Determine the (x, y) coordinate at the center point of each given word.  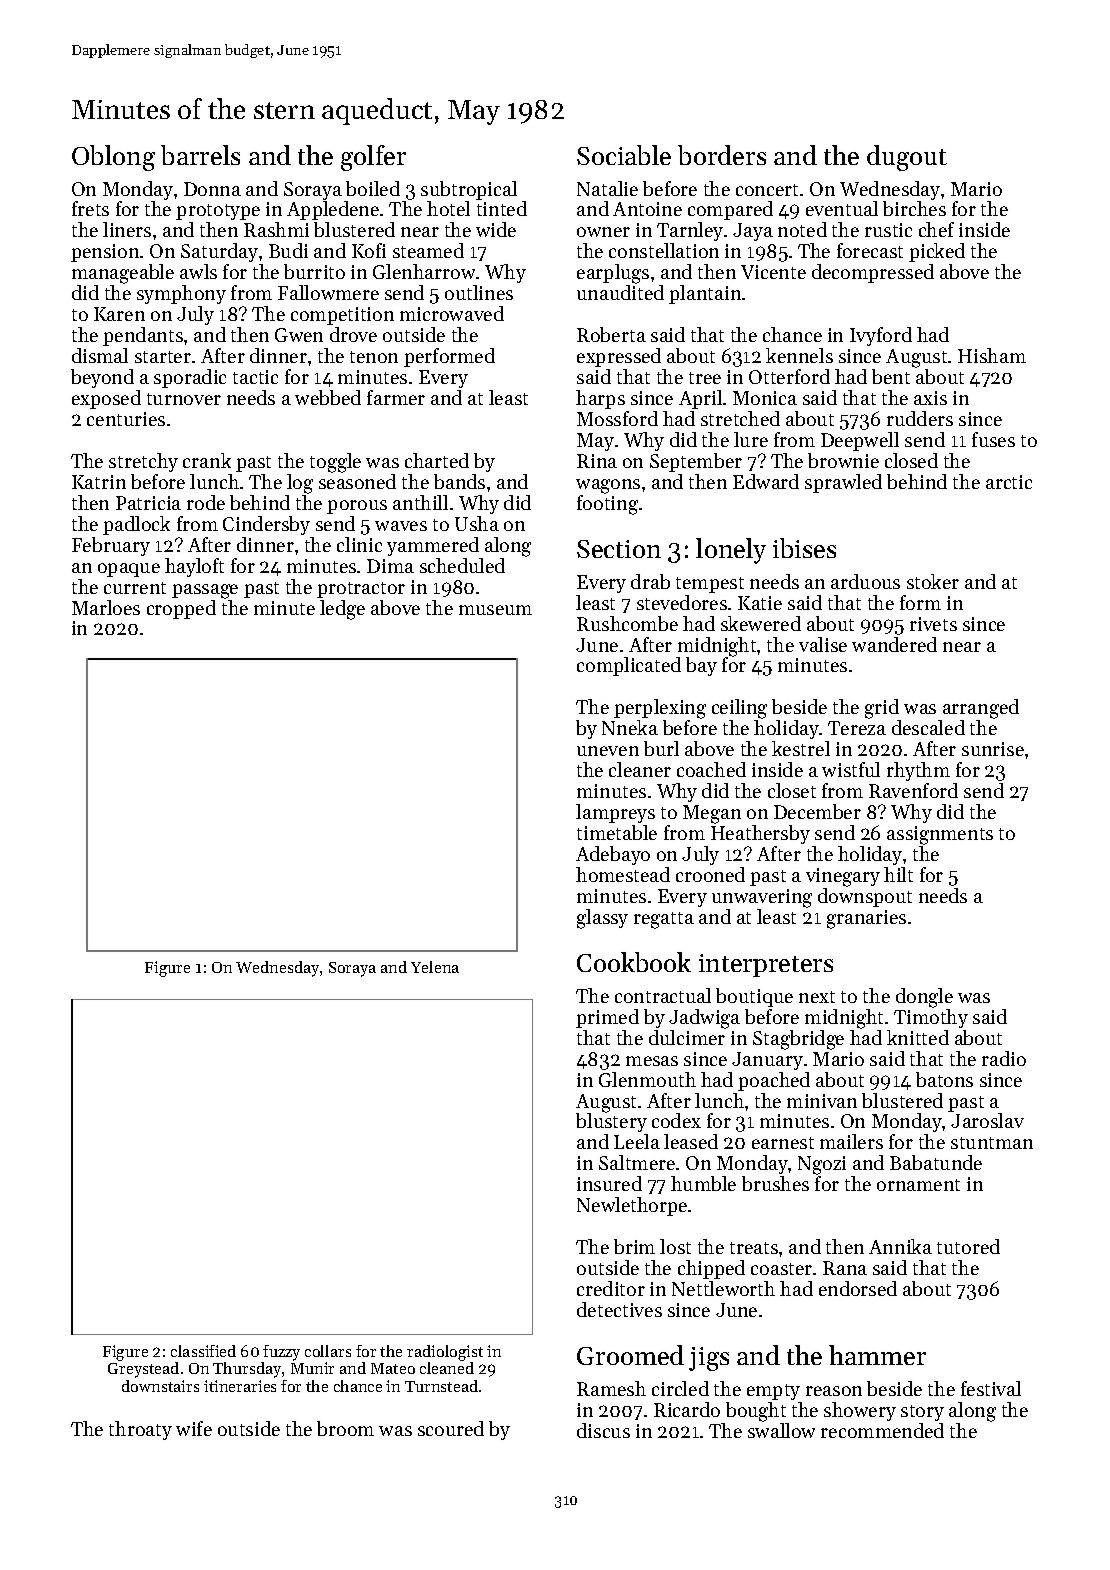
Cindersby (266, 525)
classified (203, 1351)
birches (914, 208)
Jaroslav (987, 1120)
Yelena (435, 967)
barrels (200, 155)
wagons (608, 486)
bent (891, 376)
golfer (373, 158)
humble (703, 1183)
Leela (637, 1141)
